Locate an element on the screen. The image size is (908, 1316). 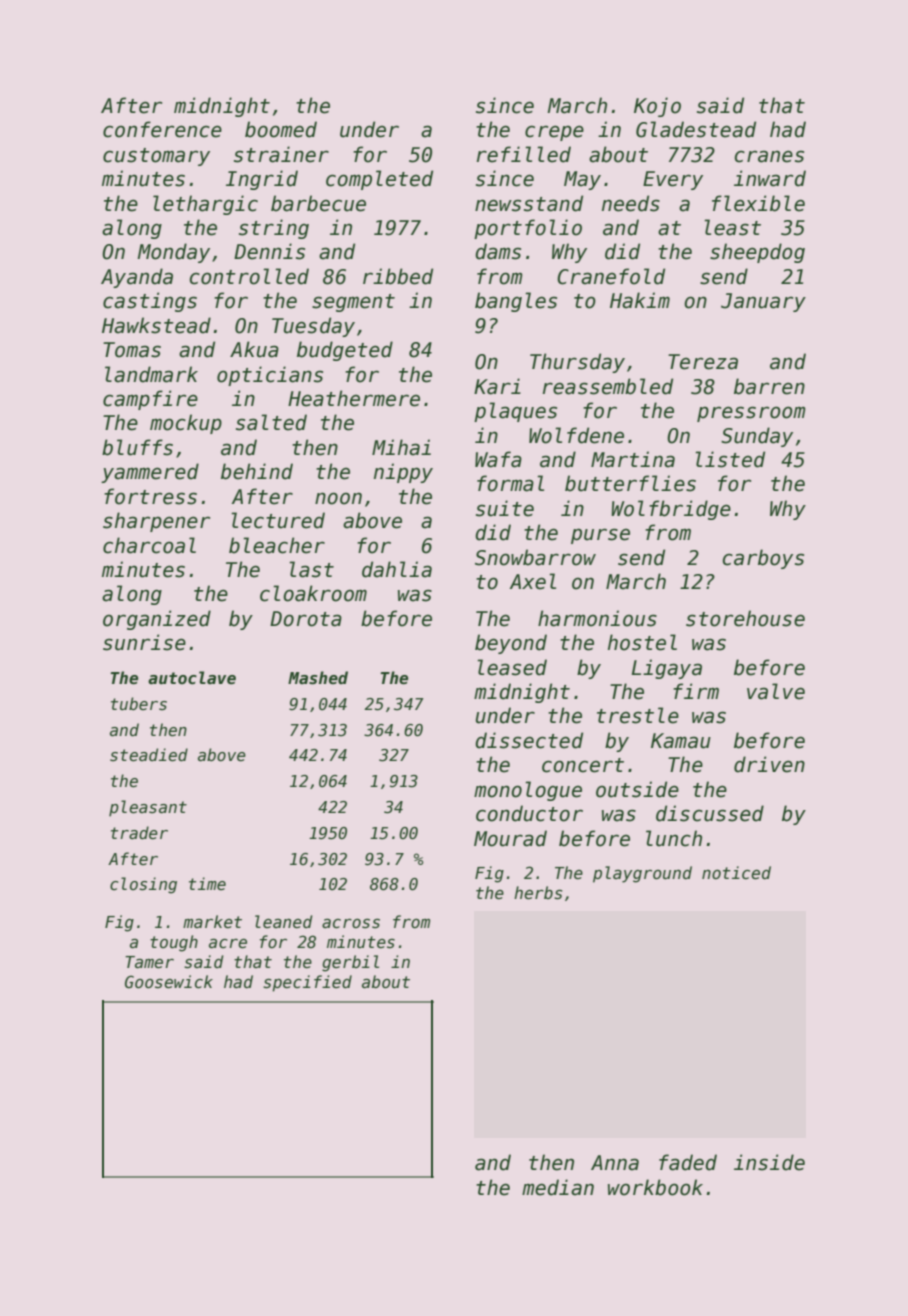
inside is located at coordinates (769, 1162).
